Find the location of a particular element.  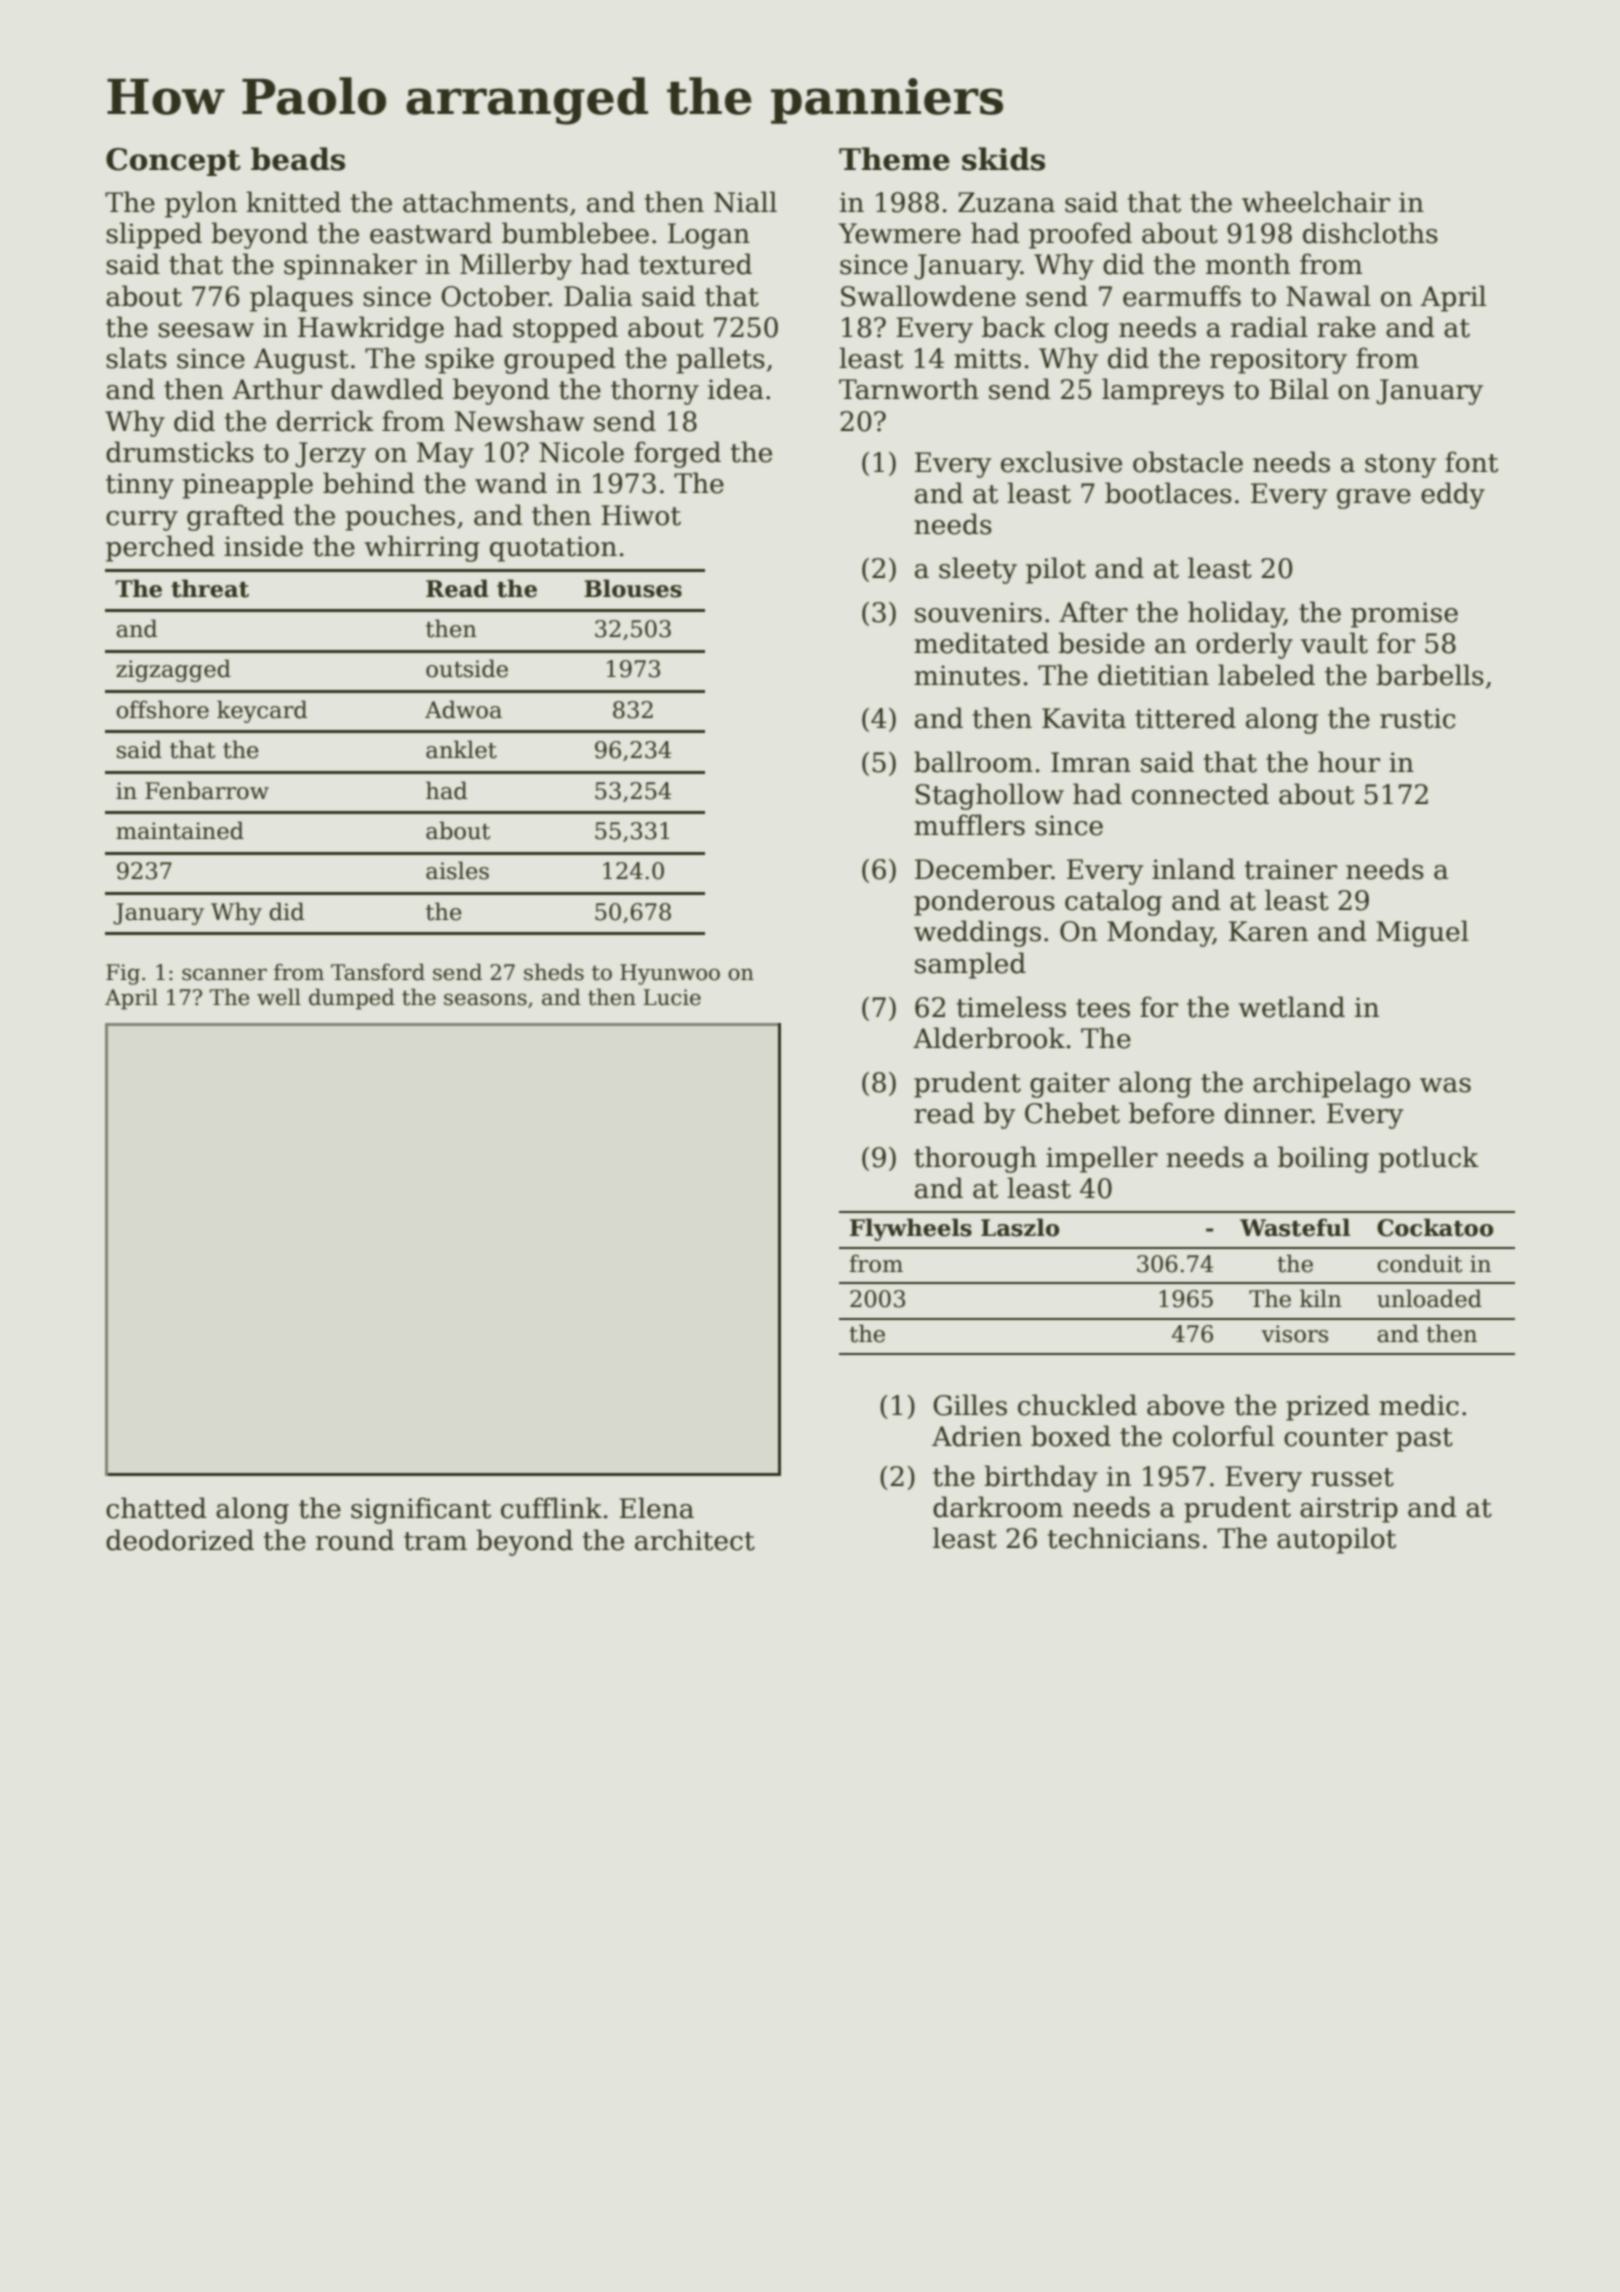

Wasteful is located at coordinates (1295, 1227).
